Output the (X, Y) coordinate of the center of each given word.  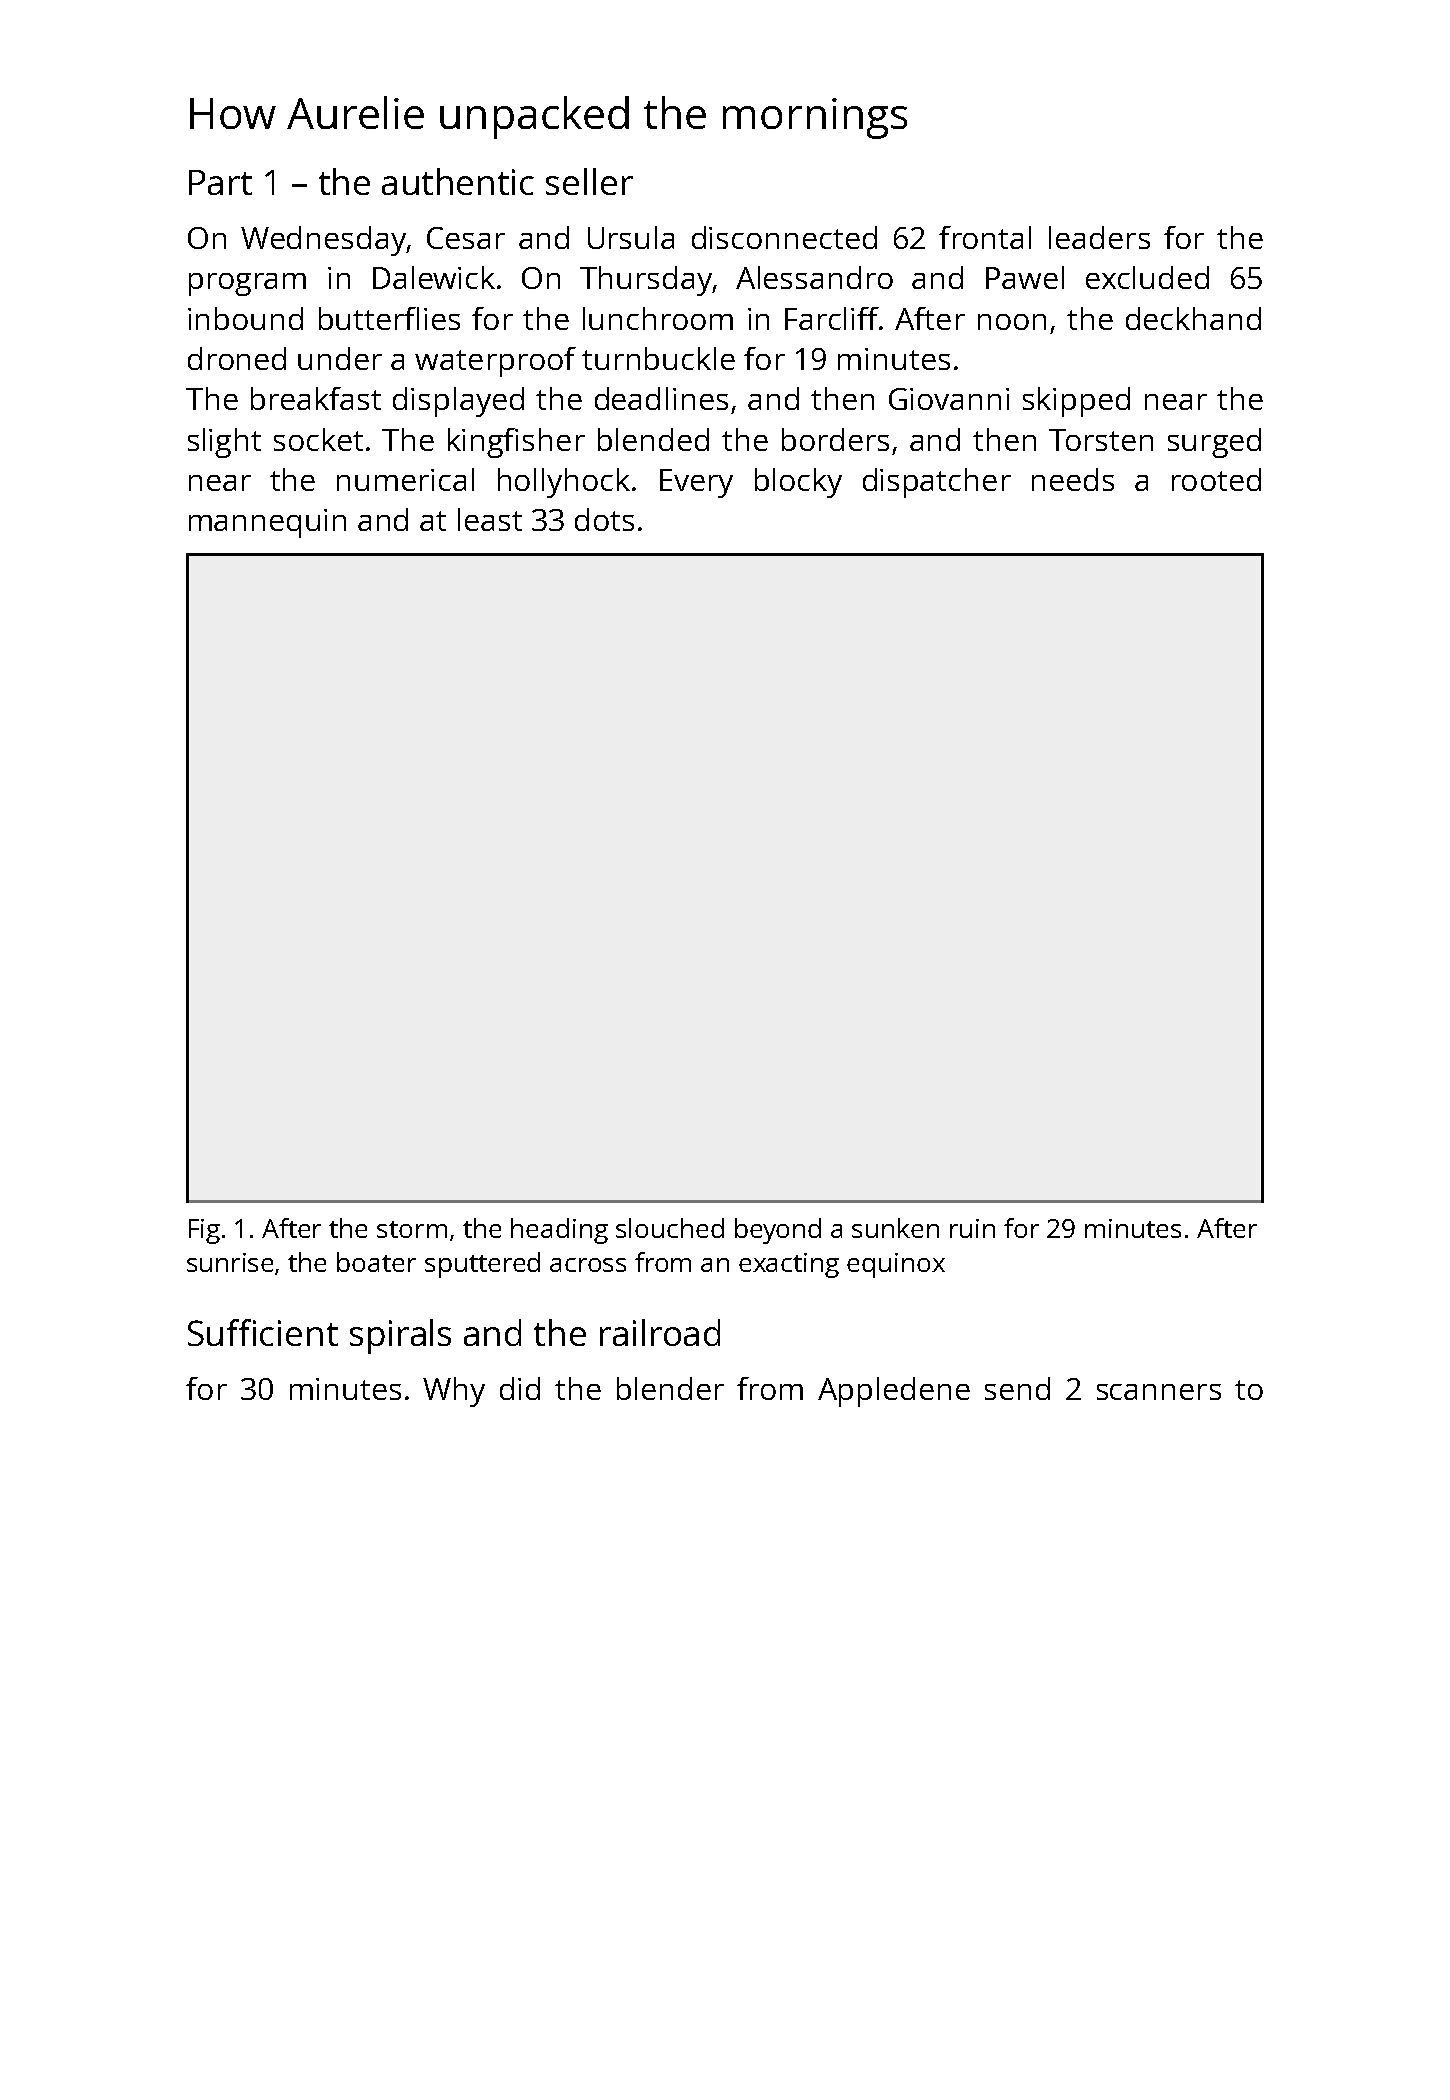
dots (604, 519)
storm (412, 1229)
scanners (1159, 1392)
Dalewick (434, 277)
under (340, 358)
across (588, 1265)
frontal (985, 237)
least (490, 519)
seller (589, 181)
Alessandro (814, 277)
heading (559, 1231)
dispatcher (937, 483)
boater (376, 1262)
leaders (1099, 237)
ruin (972, 1228)
